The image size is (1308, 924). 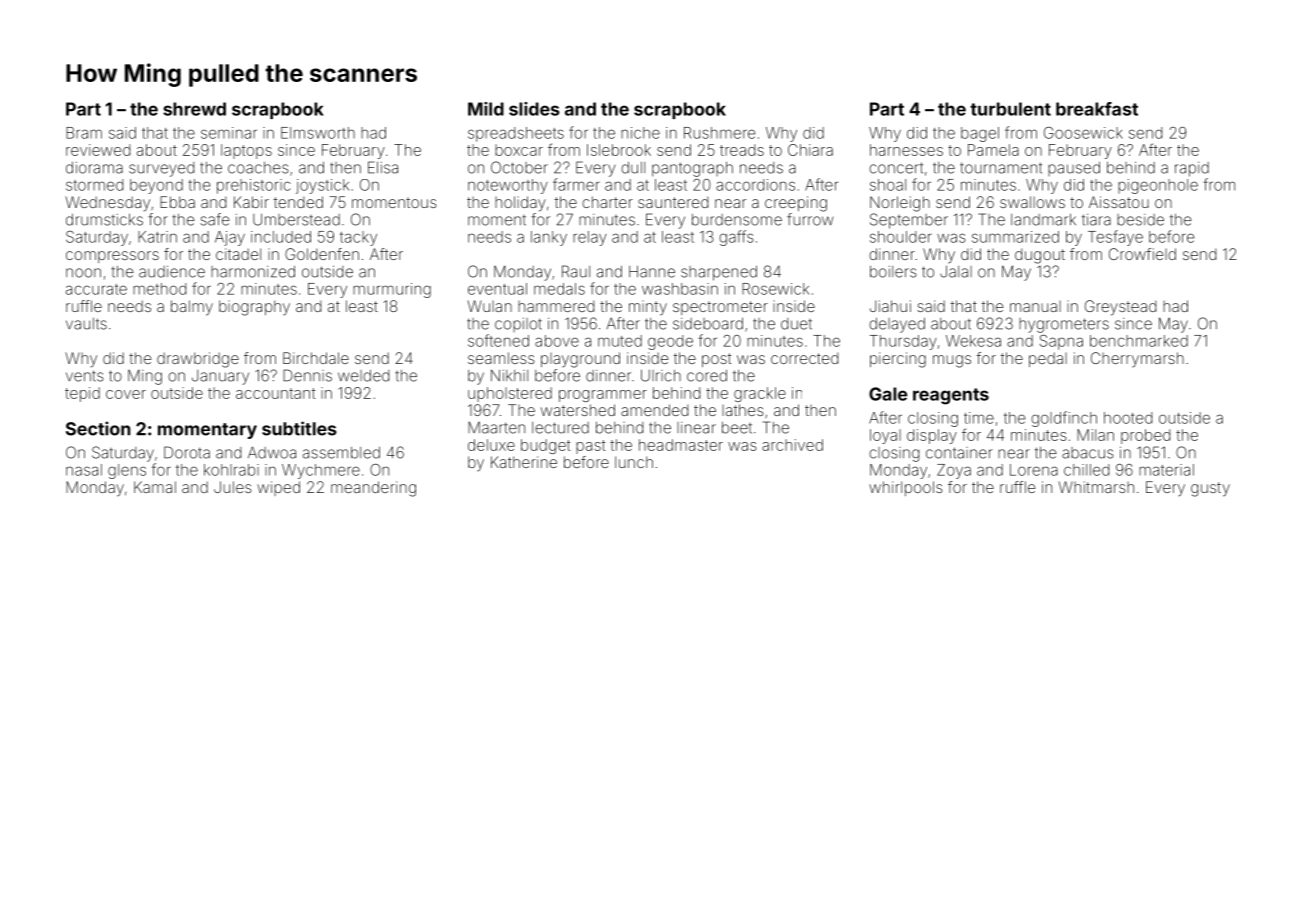 I want to click on relay, so click(x=590, y=238).
